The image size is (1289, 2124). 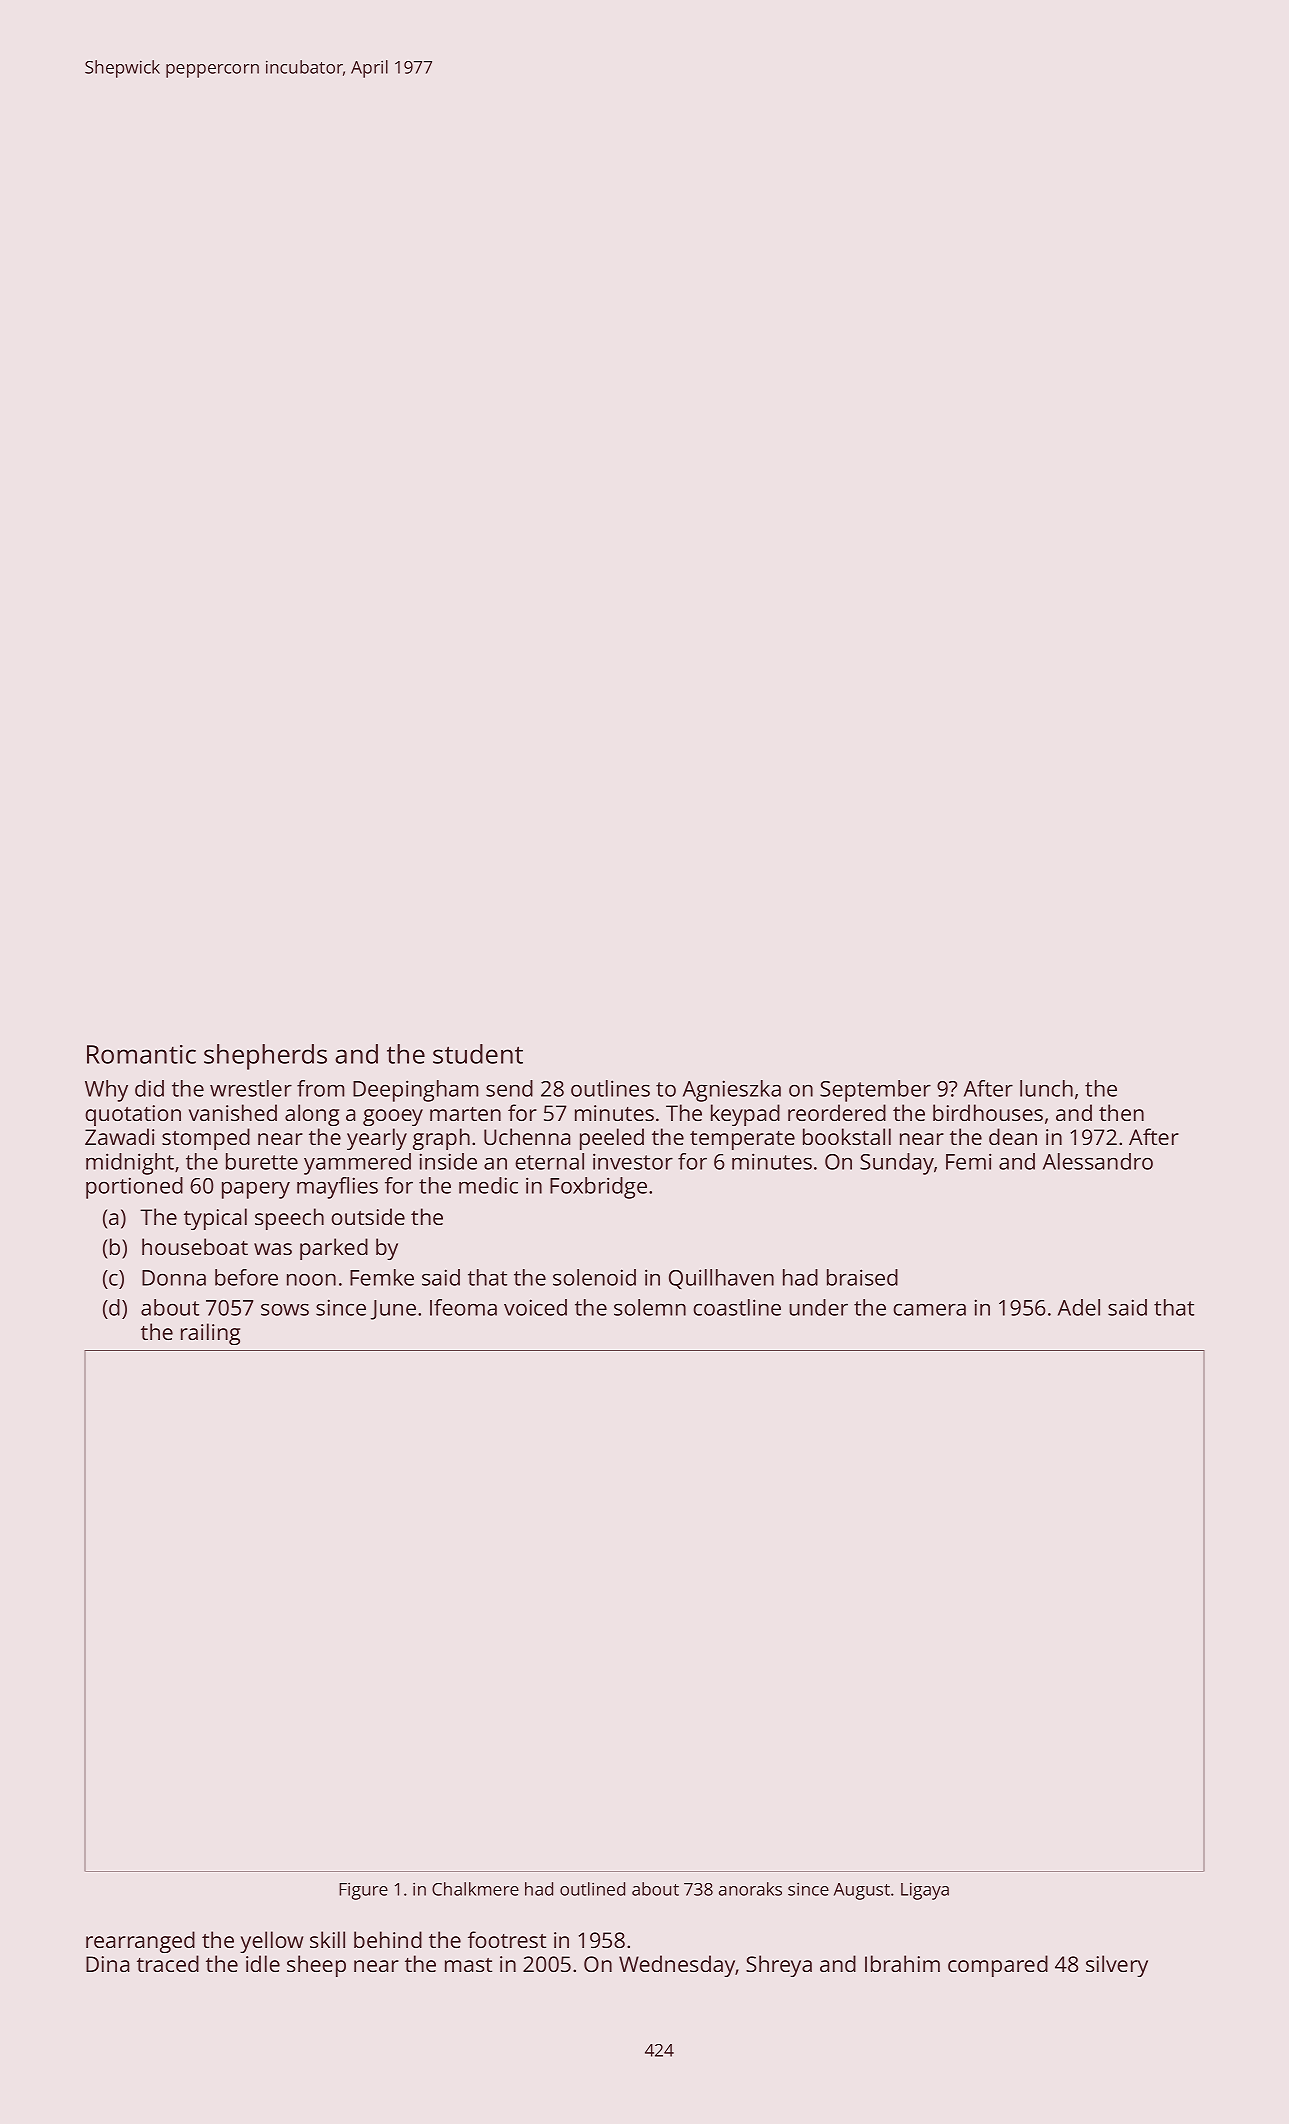 What do you see at coordinates (363, 1891) in the page?
I see `Figure` at bounding box center [363, 1891].
